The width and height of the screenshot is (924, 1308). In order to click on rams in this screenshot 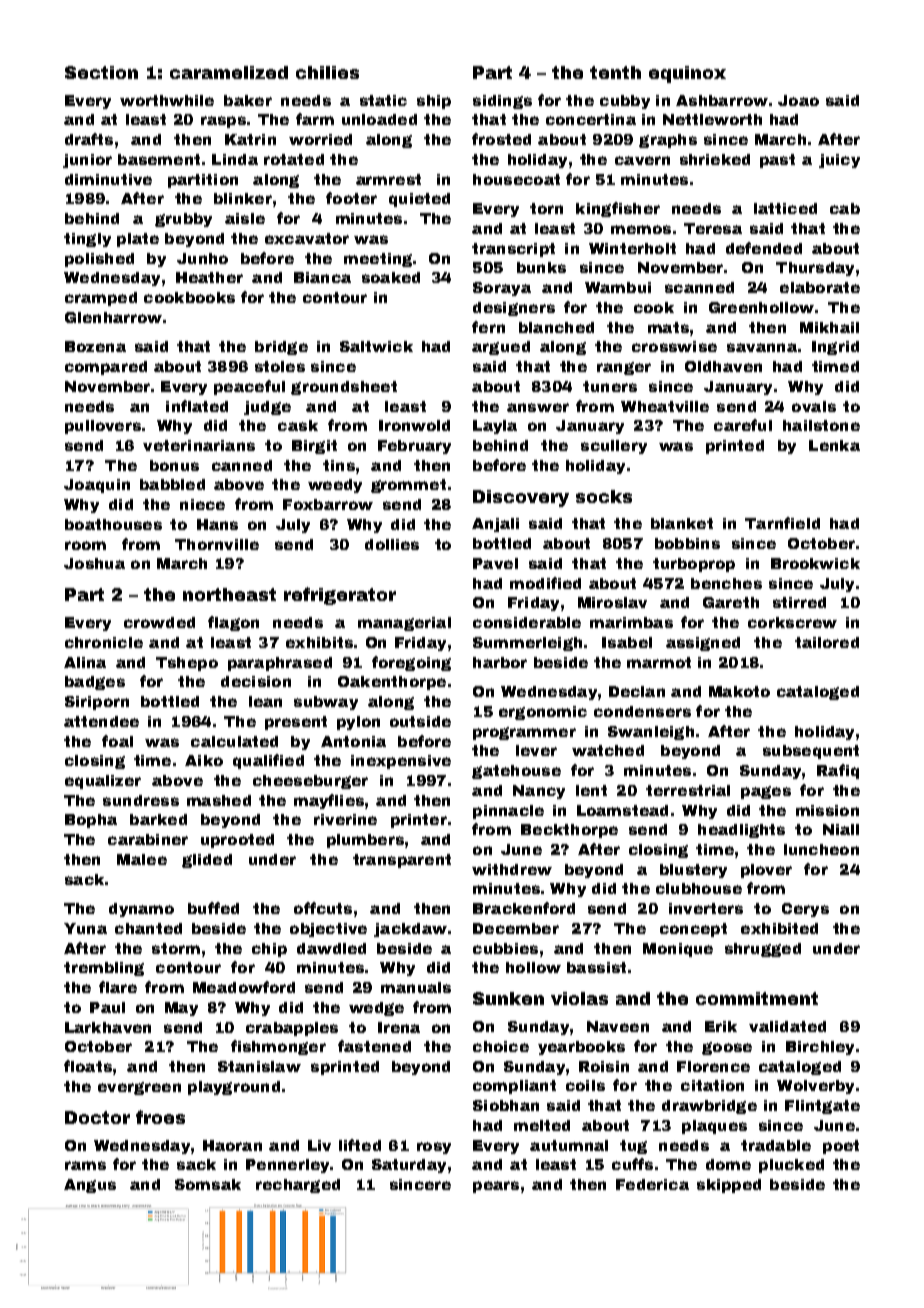, I will do `click(85, 1165)`.
